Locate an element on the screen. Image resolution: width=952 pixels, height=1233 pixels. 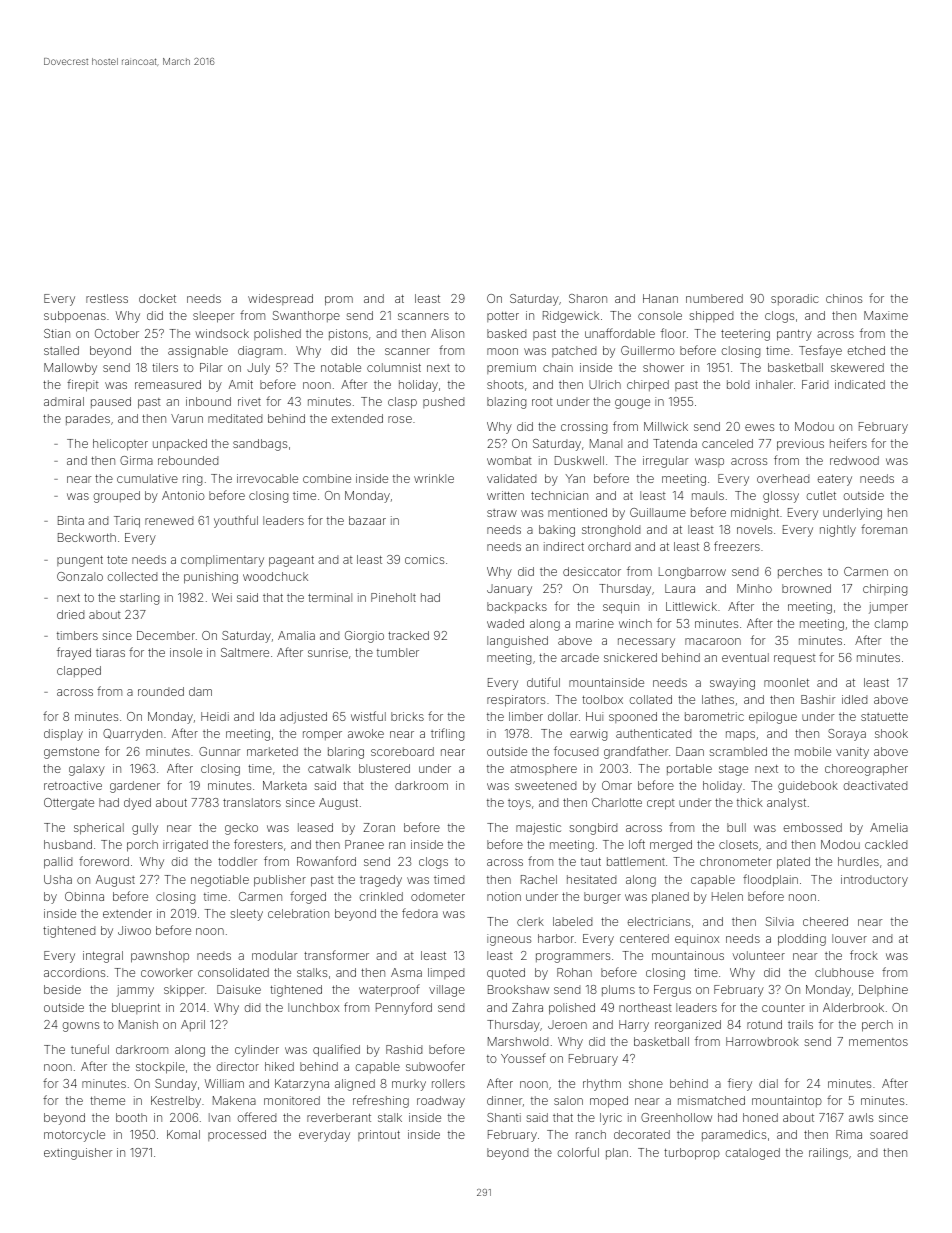
shipped is located at coordinates (711, 317).
